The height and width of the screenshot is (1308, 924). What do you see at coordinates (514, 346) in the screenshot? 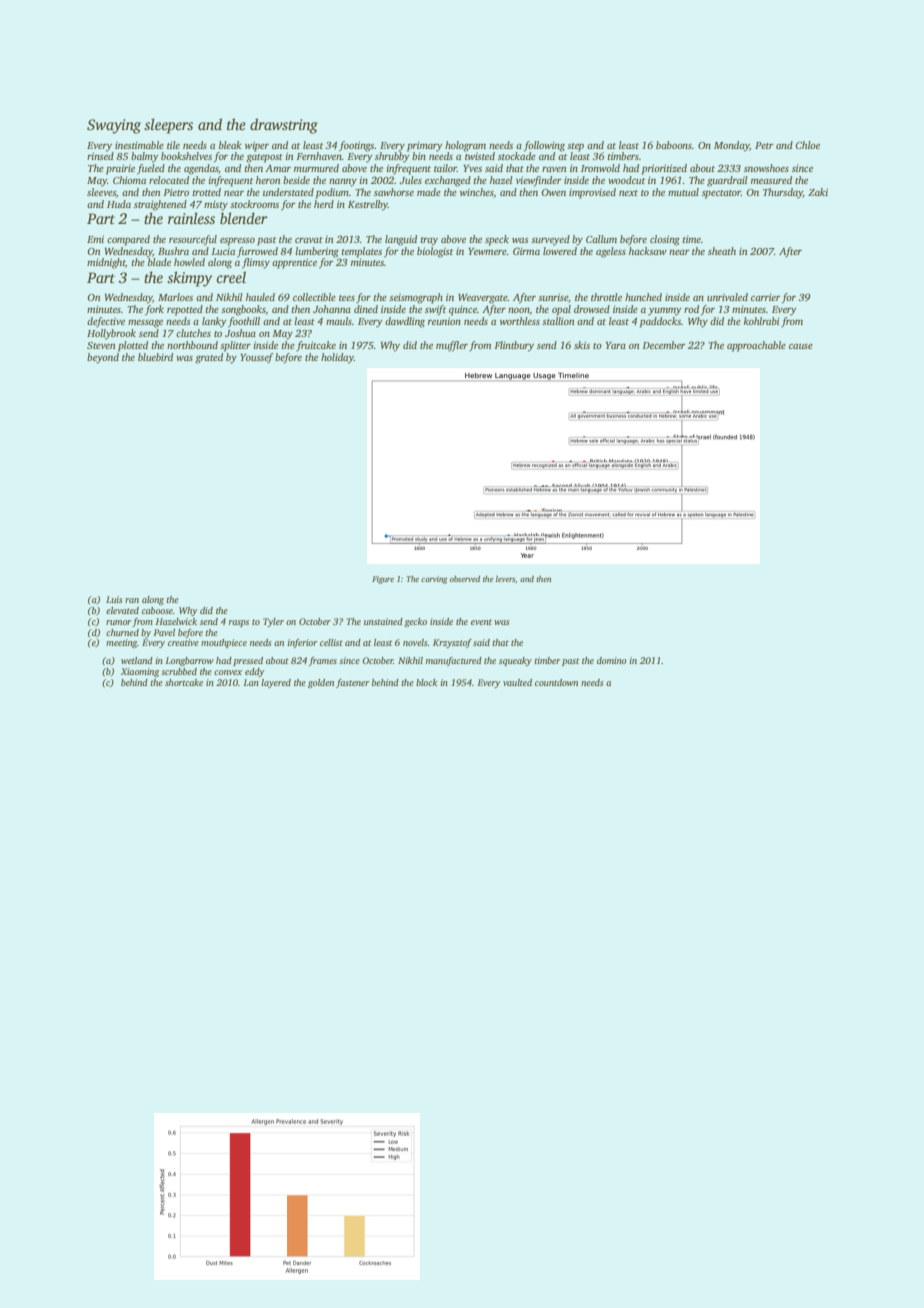
I see `Flintbury` at bounding box center [514, 346].
